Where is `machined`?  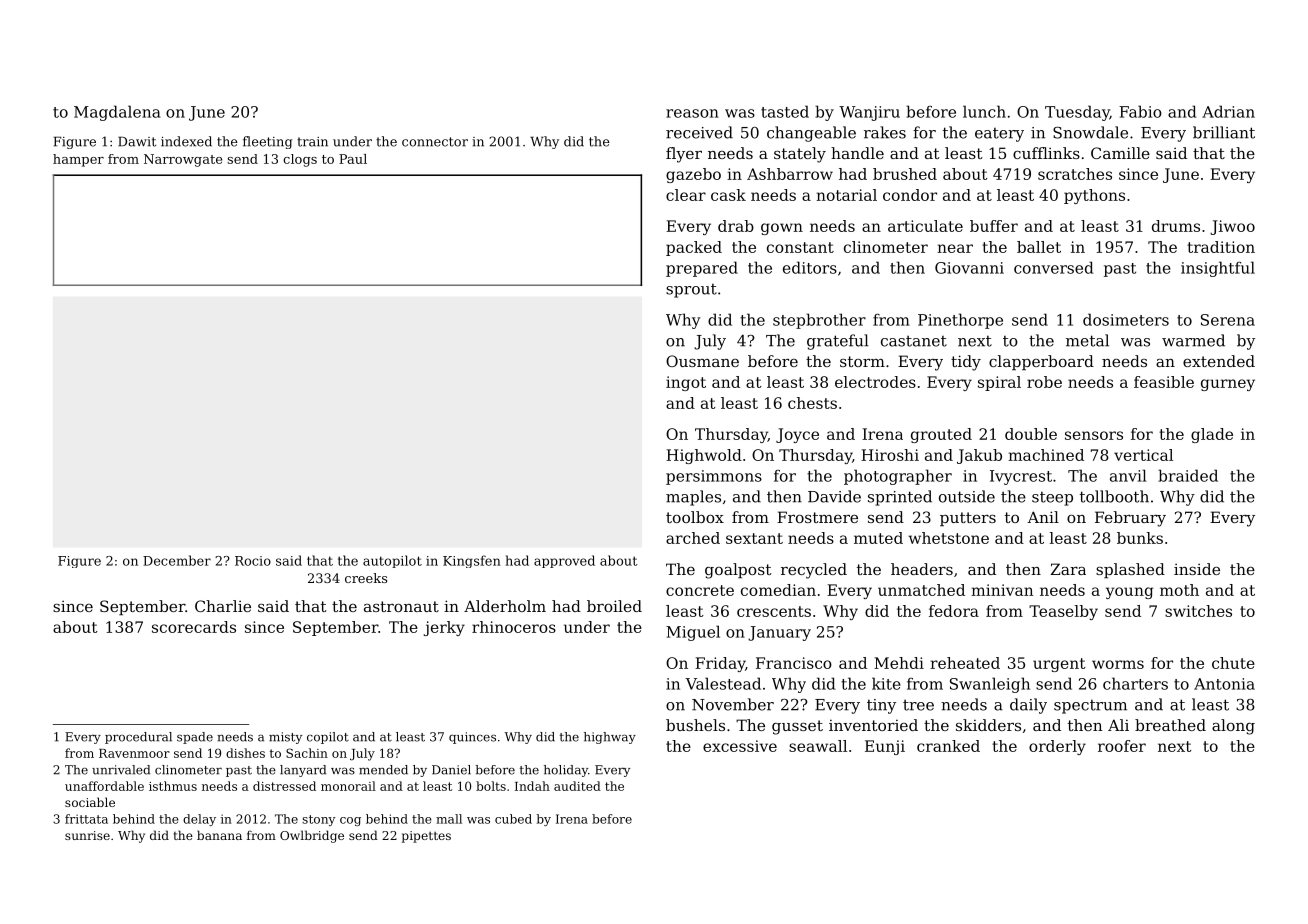
machined is located at coordinates (1046, 455).
